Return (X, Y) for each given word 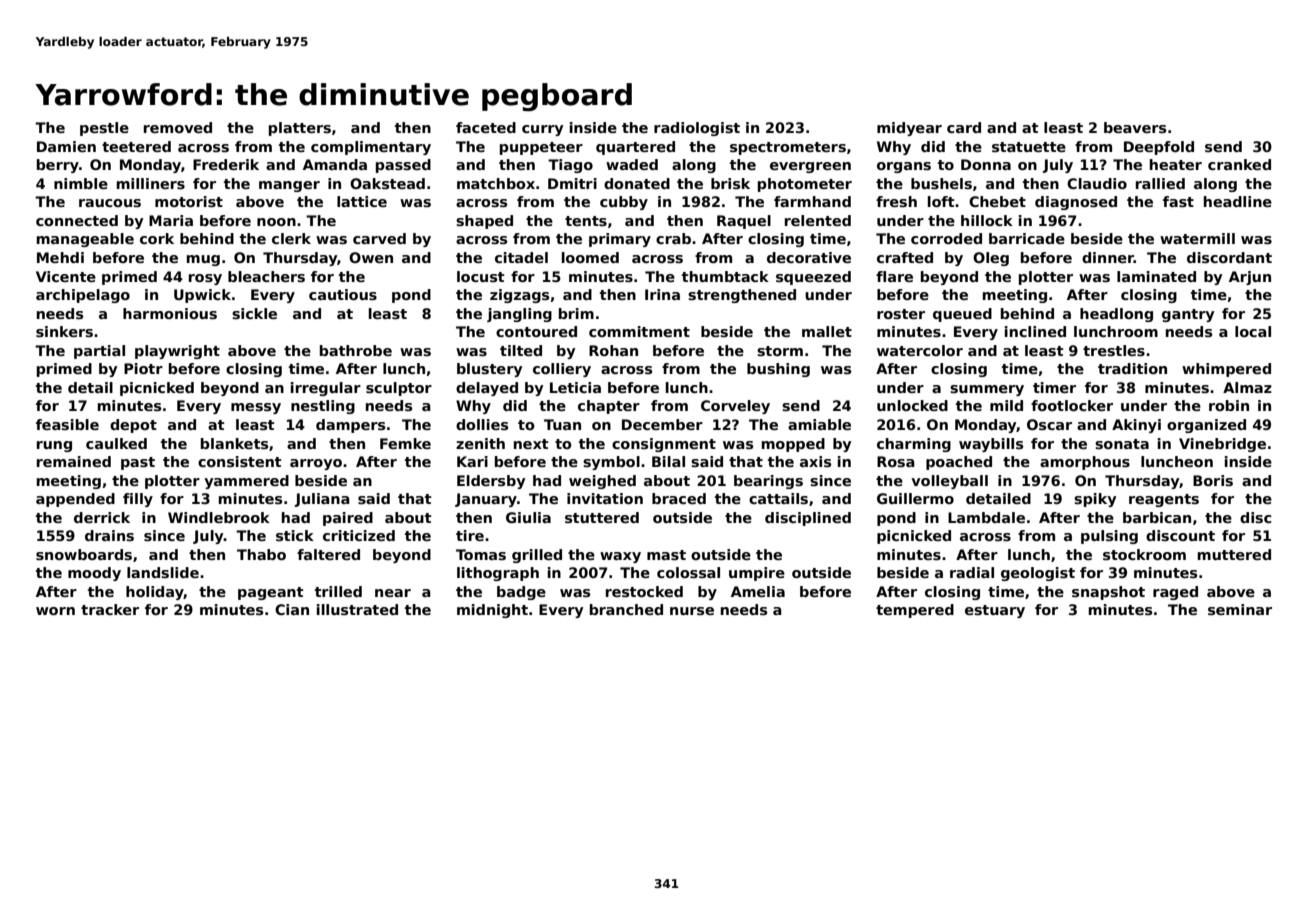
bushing (778, 370)
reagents (1164, 500)
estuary (995, 611)
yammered (246, 482)
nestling (323, 407)
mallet (827, 331)
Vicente (66, 276)
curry (542, 130)
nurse (692, 611)
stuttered (602, 517)
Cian (292, 609)
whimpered (1226, 370)
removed (178, 127)
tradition (1132, 368)
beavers (1135, 127)
